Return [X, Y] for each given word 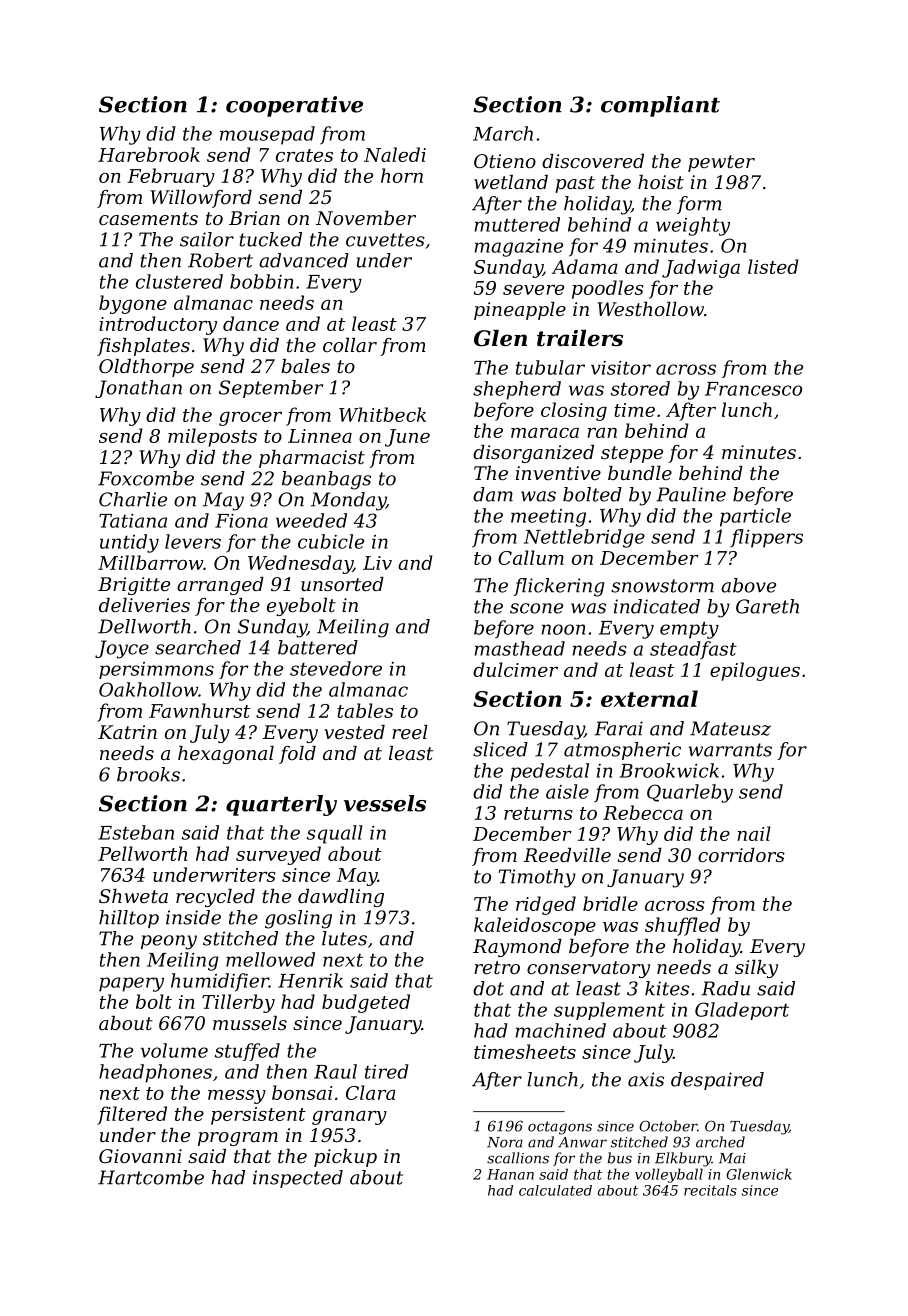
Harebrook [149, 154]
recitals [710, 1190]
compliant [660, 106]
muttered [517, 224]
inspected [298, 1179]
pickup [345, 1158]
